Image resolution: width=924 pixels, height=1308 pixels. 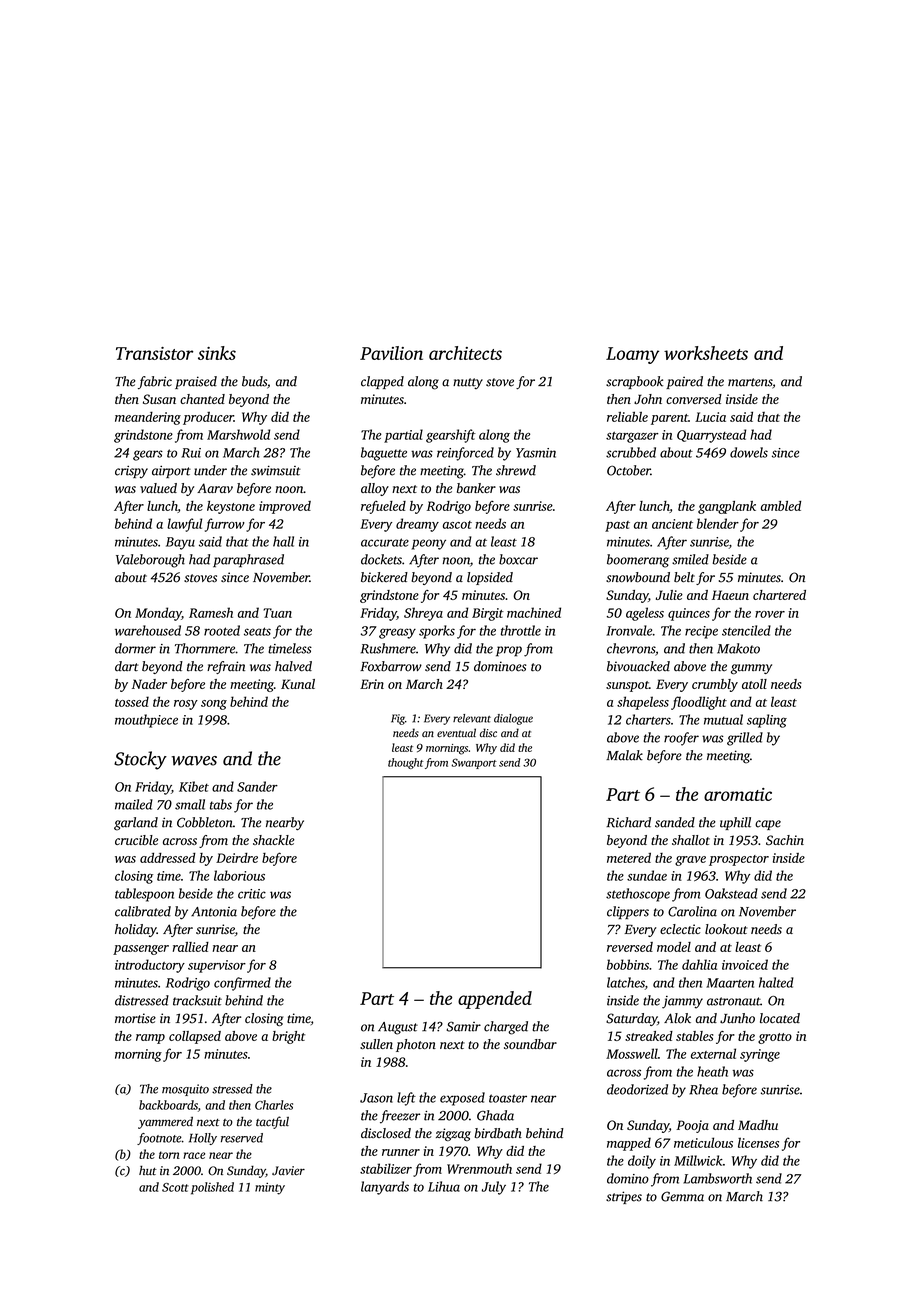 I want to click on prospector, so click(x=739, y=860).
